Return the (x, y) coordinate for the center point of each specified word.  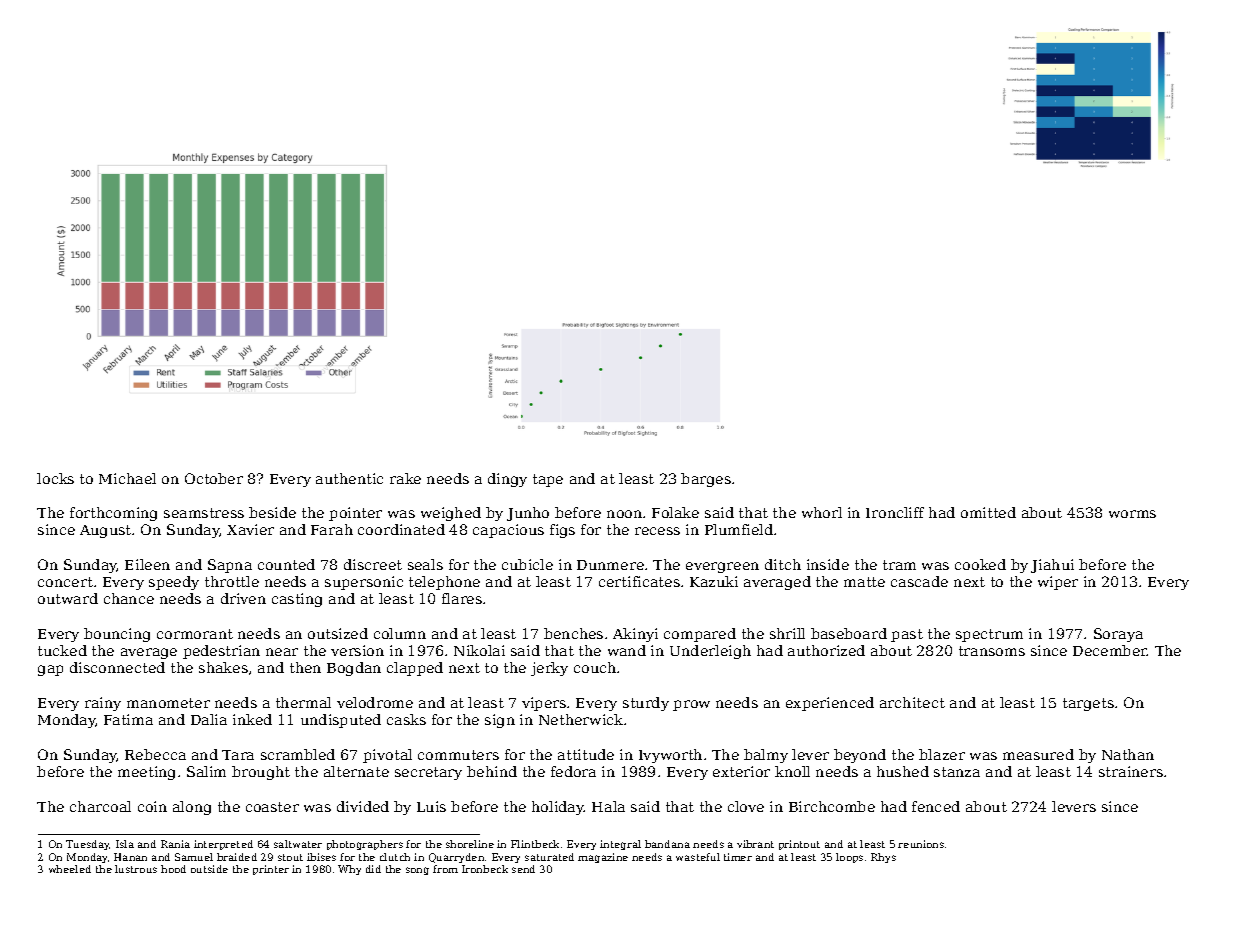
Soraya (1118, 635)
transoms (992, 651)
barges (706, 480)
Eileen (147, 564)
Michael (127, 478)
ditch (783, 564)
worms (1132, 514)
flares (462, 598)
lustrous (136, 869)
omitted (988, 512)
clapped (415, 669)
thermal (303, 702)
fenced (936, 806)
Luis (431, 806)
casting (297, 600)
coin (152, 806)
